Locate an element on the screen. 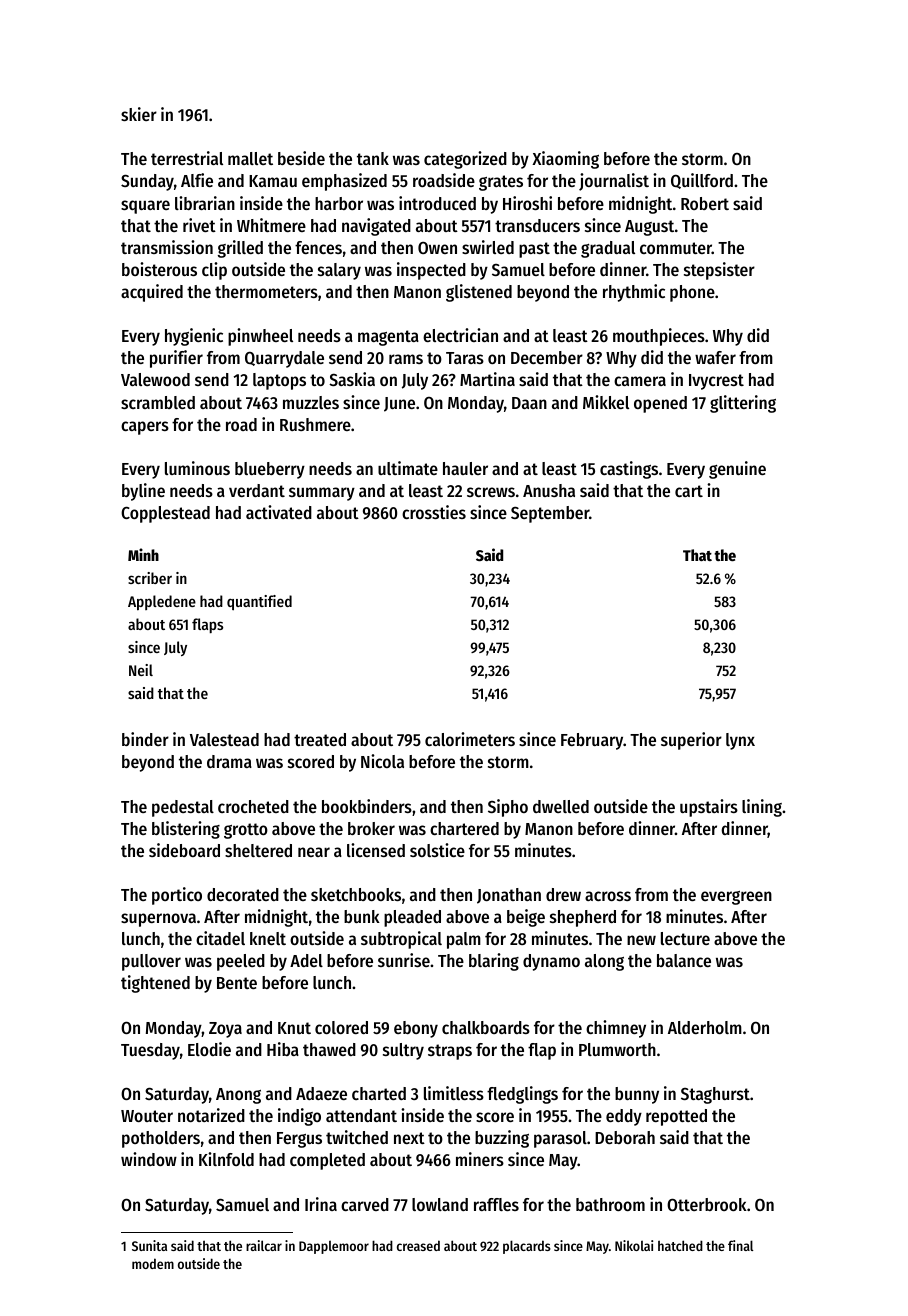 The width and height of the screenshot is (908, 1316). Dapplemoor is located at coordinates (334, 1247).
